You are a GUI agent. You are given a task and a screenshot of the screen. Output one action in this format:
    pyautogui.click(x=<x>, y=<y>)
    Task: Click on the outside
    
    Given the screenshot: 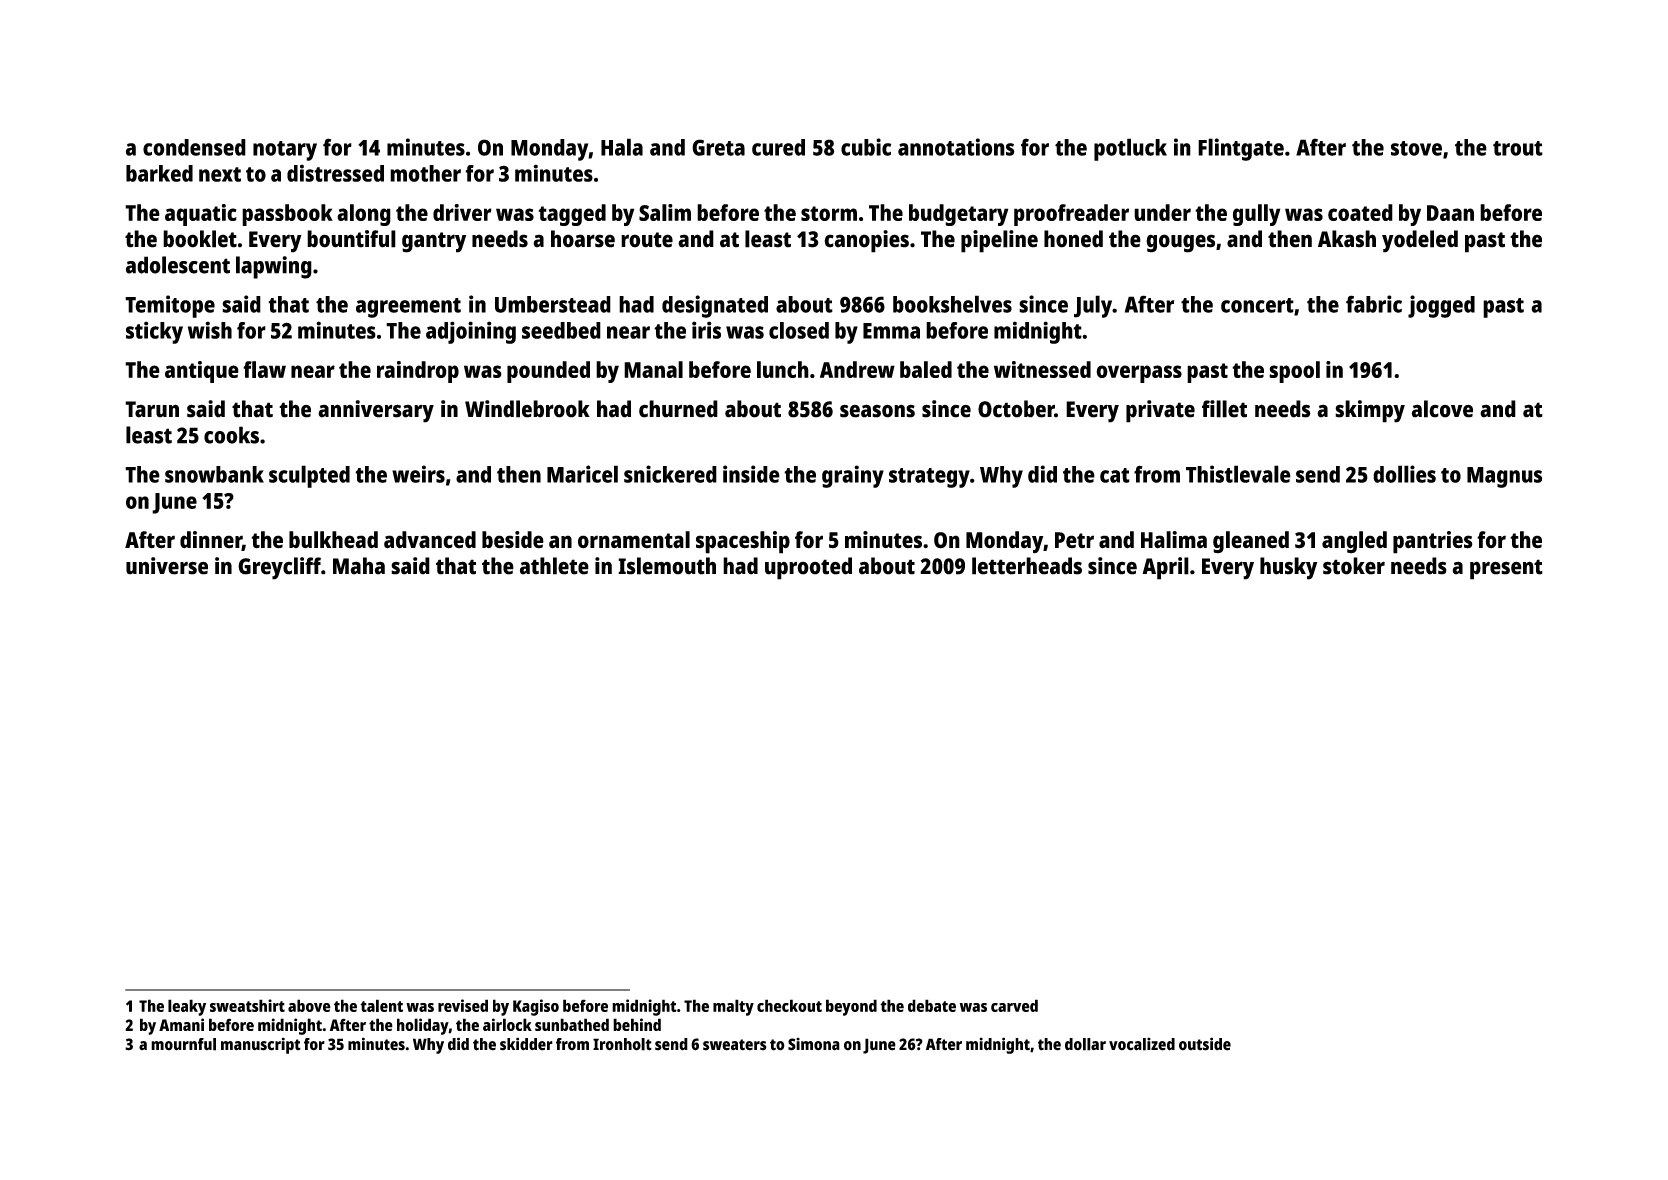 What is the action you would take?
    pyautogui.click(x=1205, y=1044)
